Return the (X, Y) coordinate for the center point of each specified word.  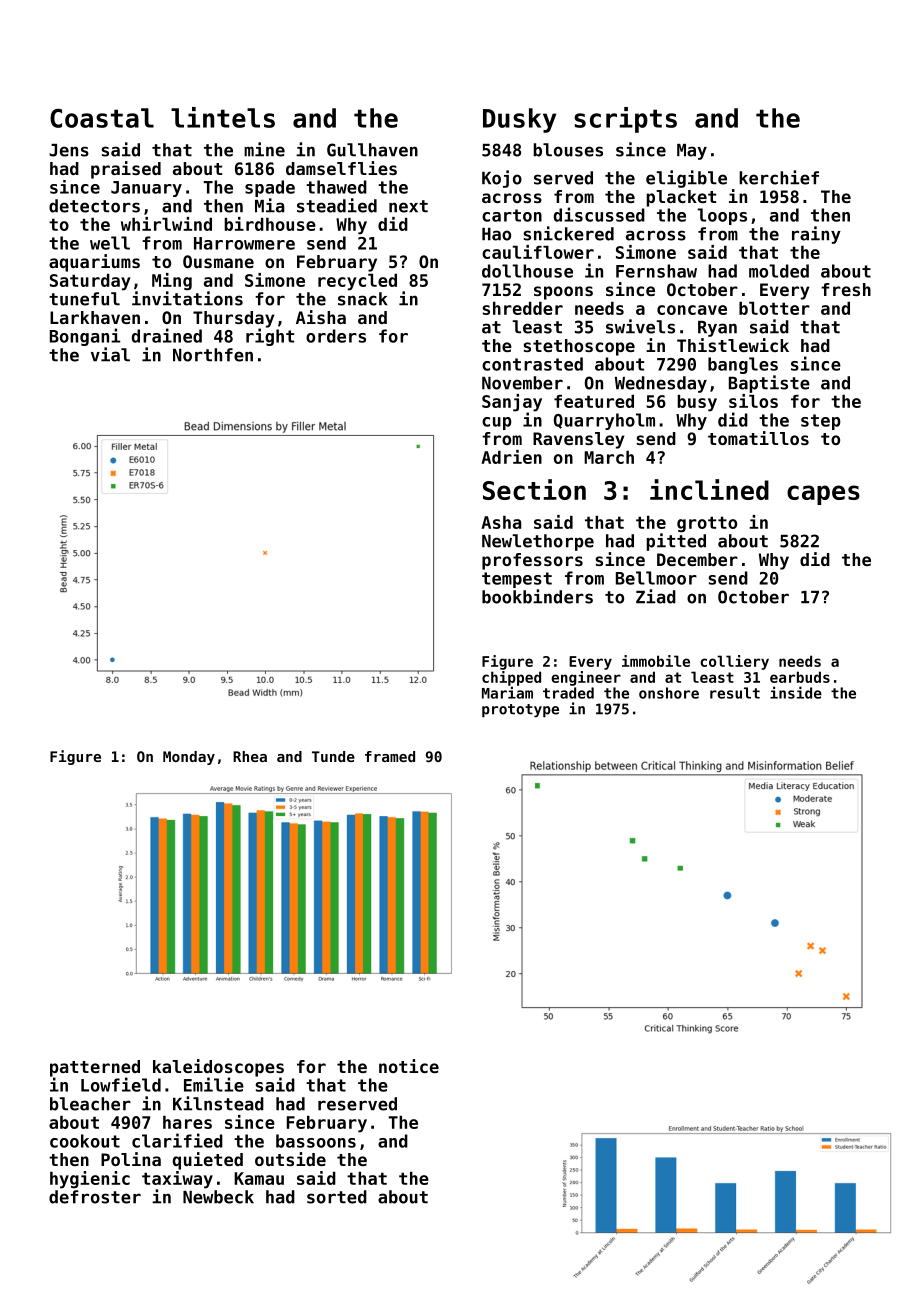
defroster (95, 1197)
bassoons (316, 1141)
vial (110, 354)
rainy (816, 235)
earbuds (800, 677)
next (408, 206)
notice (409, 1066)
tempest (517, 580)
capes (823, 495)
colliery (734, 662)
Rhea (250, 756)
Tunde (333, 756)
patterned (95, 1068)
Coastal (102, 118)
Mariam (507, 692)
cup (497, 423)
